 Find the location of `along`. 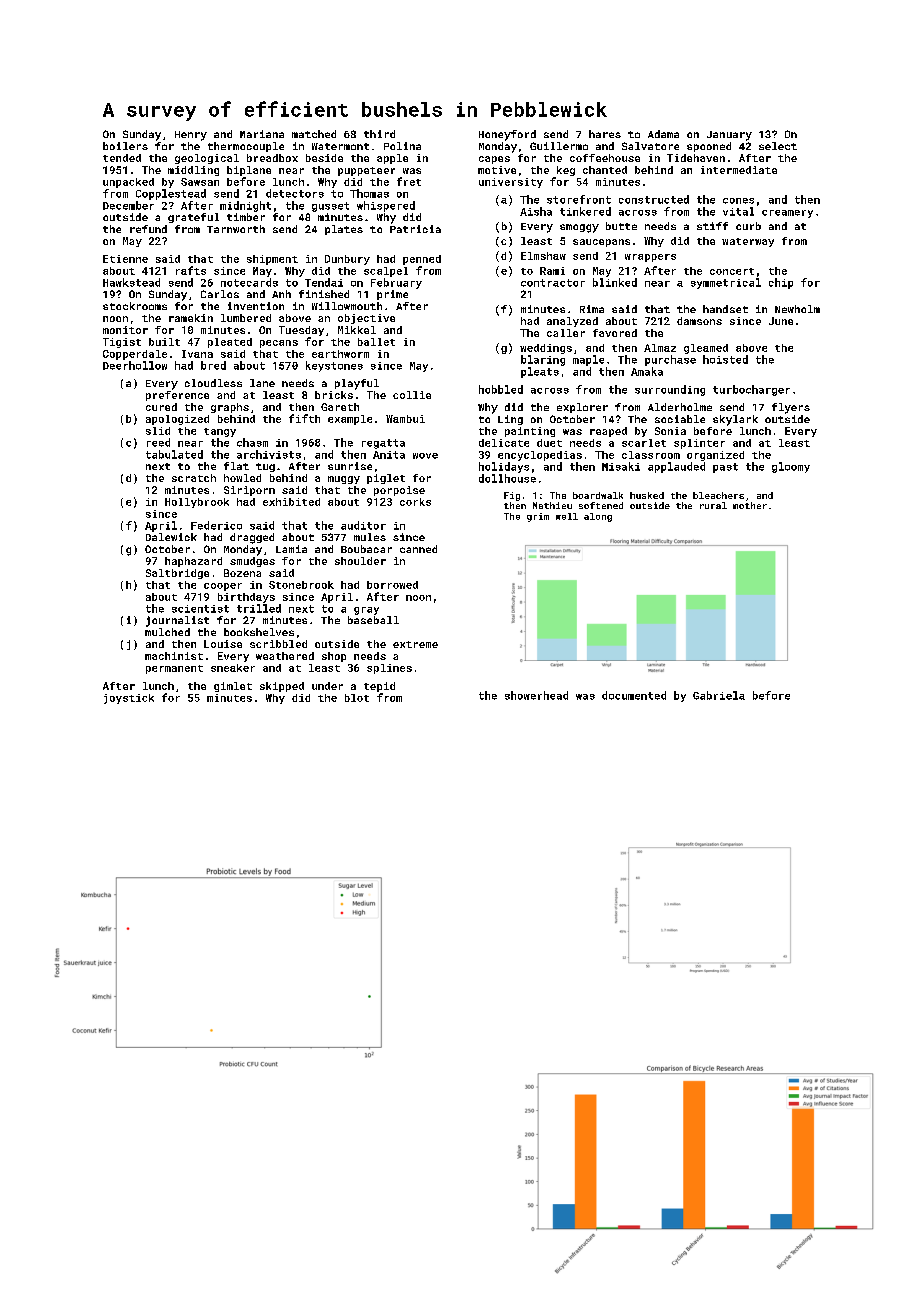

along is located at coordinates (598, 517).
